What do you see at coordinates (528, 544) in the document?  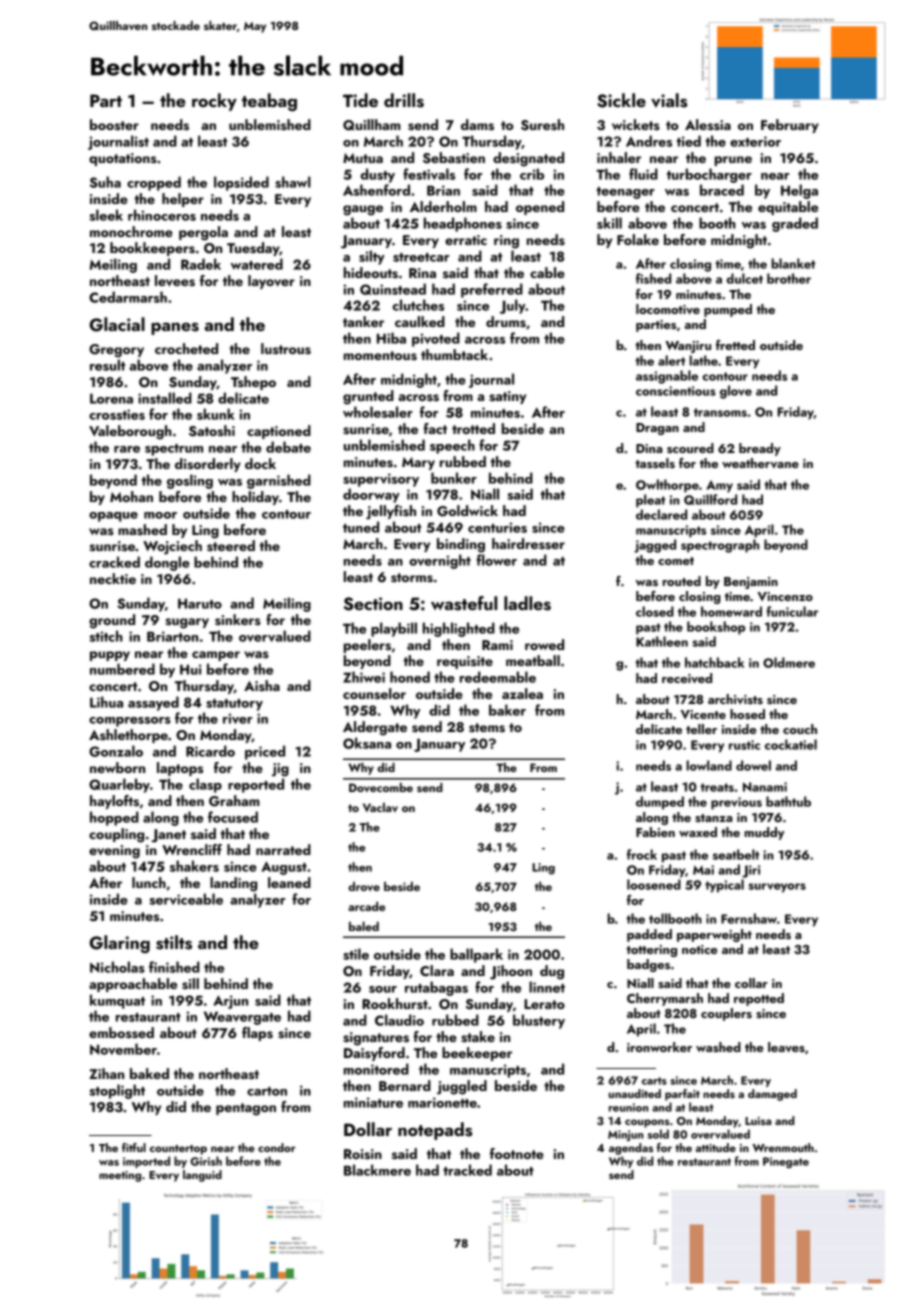 I see `hairdresser` at bounding box center [528, 544].
